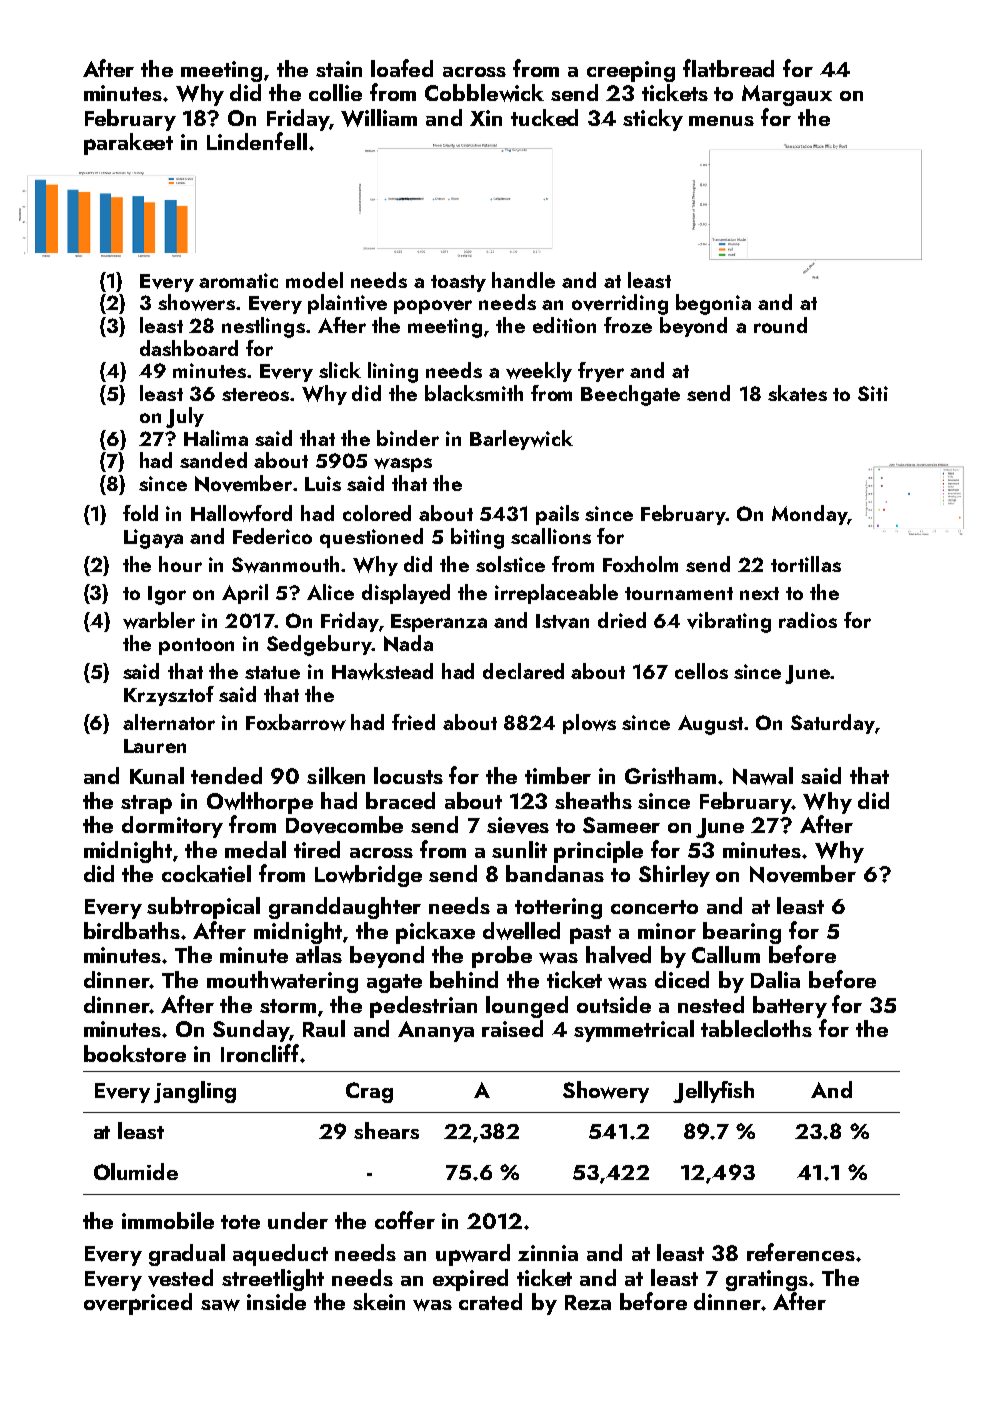 The image size is (982, 1423). Describe the element at coordinates (728, 68) in the image. I see `flatbread` at that location.
